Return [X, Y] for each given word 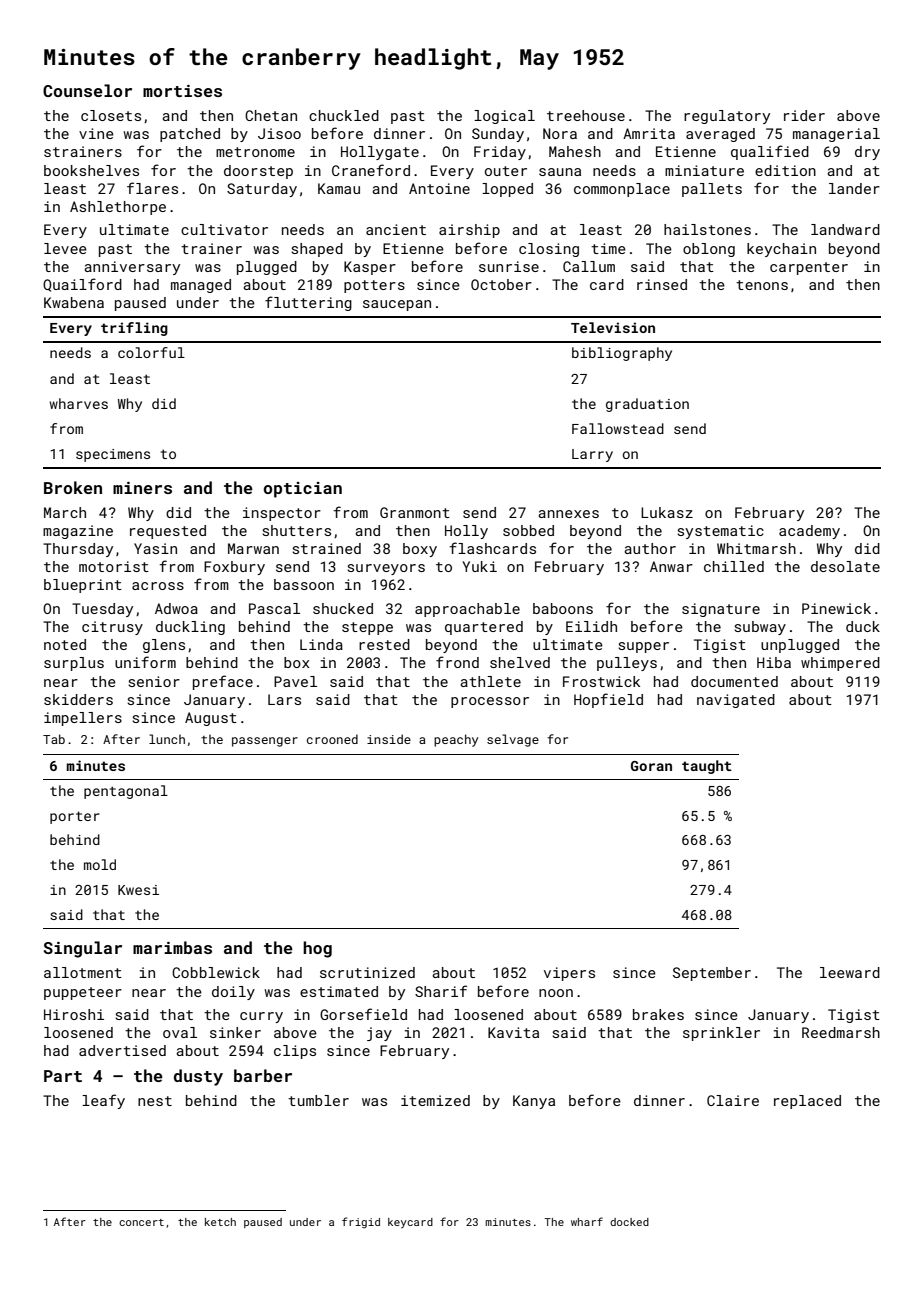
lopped [507, 190]
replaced [807, 1102]
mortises [182, 91]
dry [867, 153]
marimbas [172, 947]
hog [317, 949]
